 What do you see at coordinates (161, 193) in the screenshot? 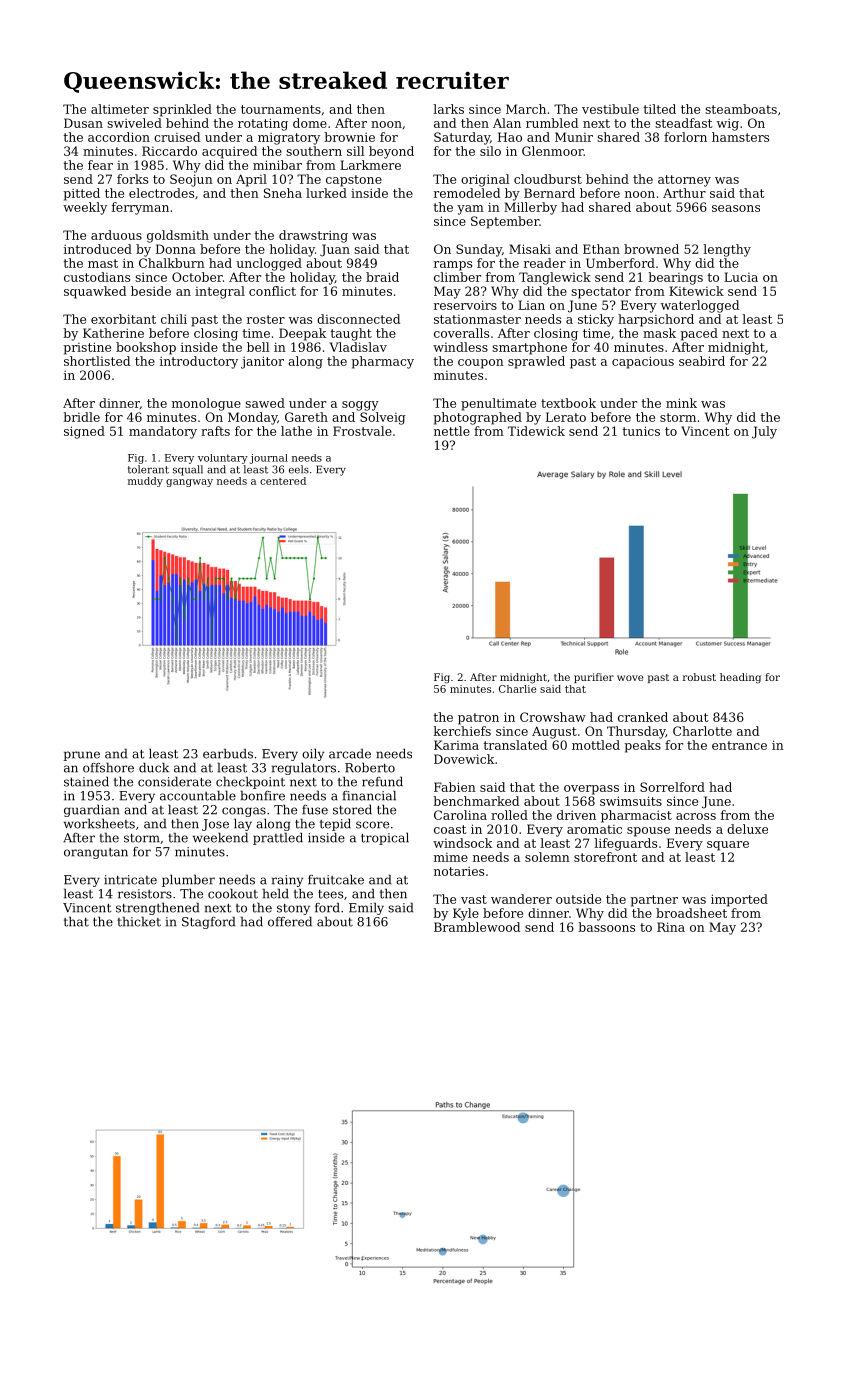
I see `electrodes` at bounding box center [161, 193].
